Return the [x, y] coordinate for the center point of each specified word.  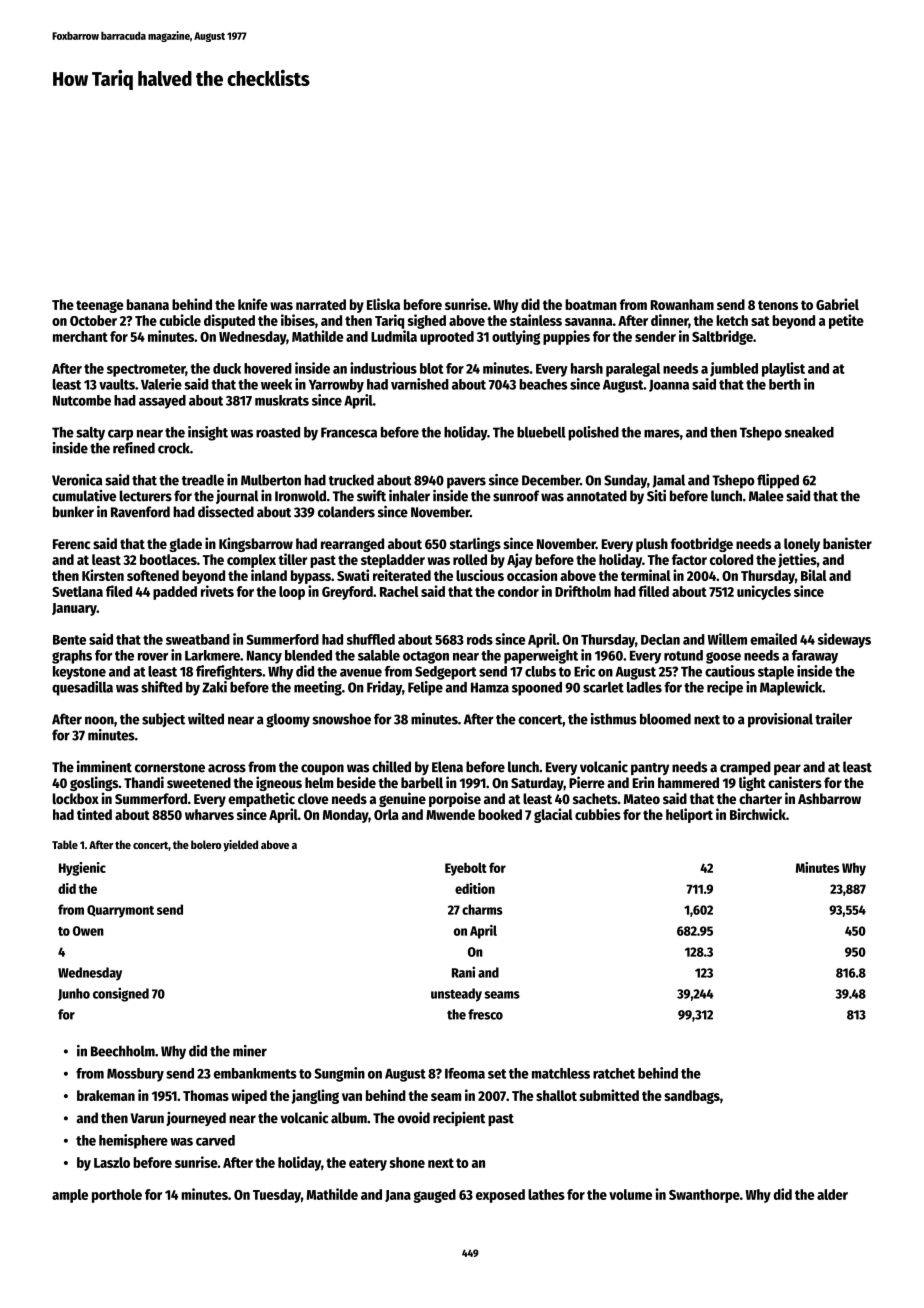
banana [148, 304]
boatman [591, 304]
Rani [463, 972]
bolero [206, 844]
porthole [117, 1196]
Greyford [347, 593]
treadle [203, 480]
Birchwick [758, 814]
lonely [802, 545]
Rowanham [682, 304]
